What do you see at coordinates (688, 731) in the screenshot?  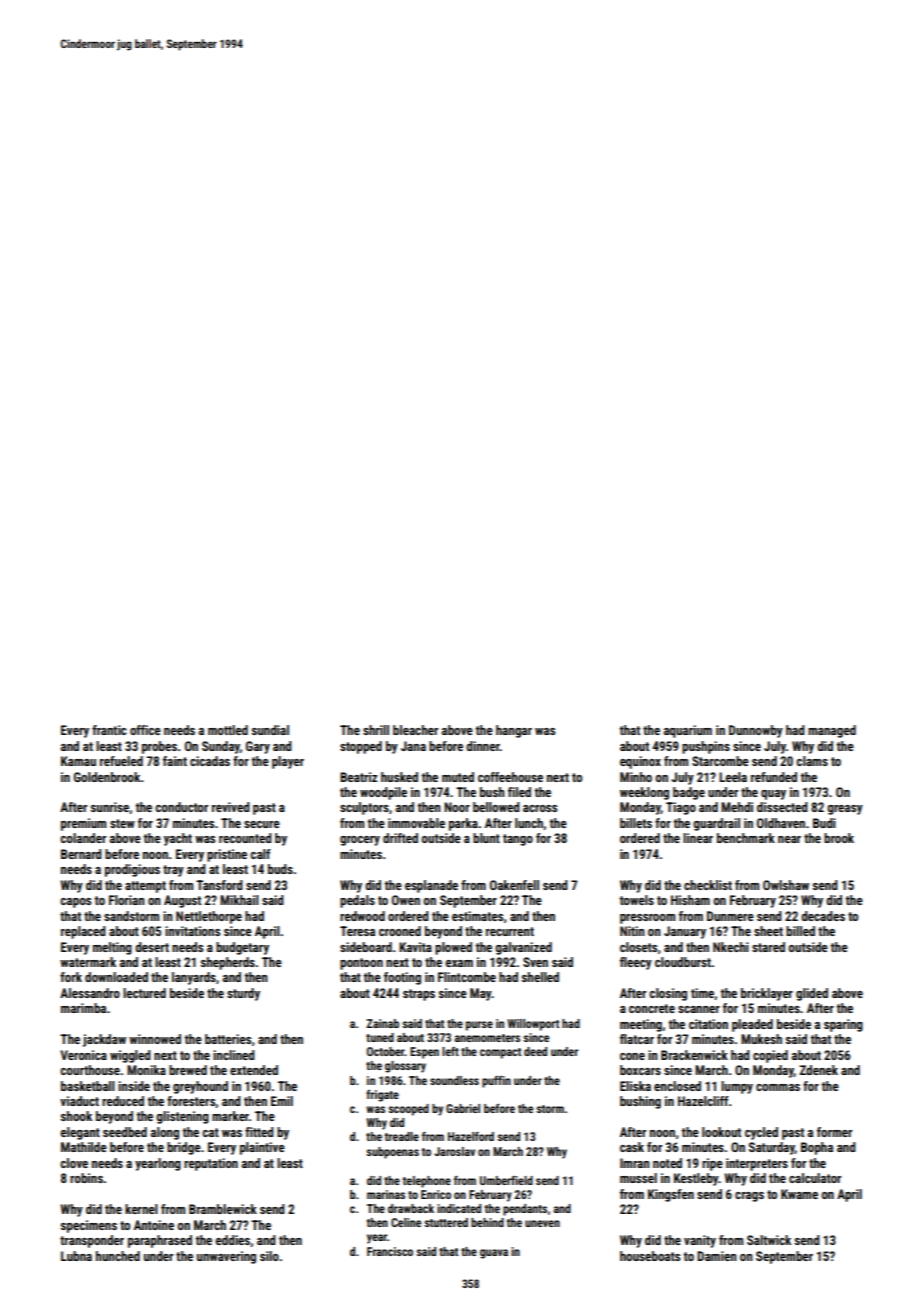 I see `aquarium` at bounding box center [688, 731].
